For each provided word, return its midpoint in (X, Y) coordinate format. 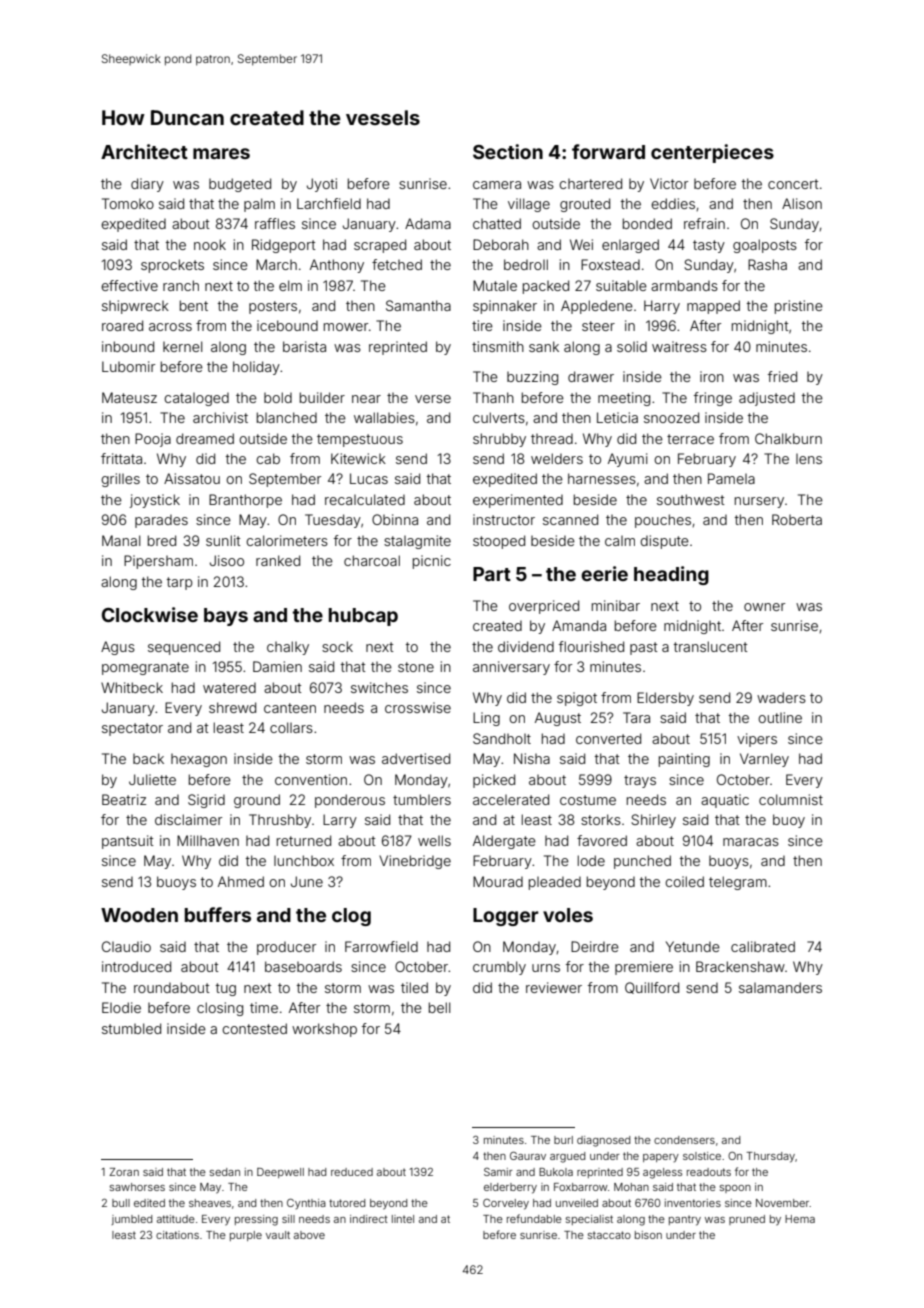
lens (809, 459)
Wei (581, 244)
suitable (621, 285)
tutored (347, 1203)
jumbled (132, 1220)
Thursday (770, 1157)
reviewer (554, 987)
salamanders (780, 987)
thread (552, 438)
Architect (144, 151)
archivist (220, 417)
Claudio (126, 946)
